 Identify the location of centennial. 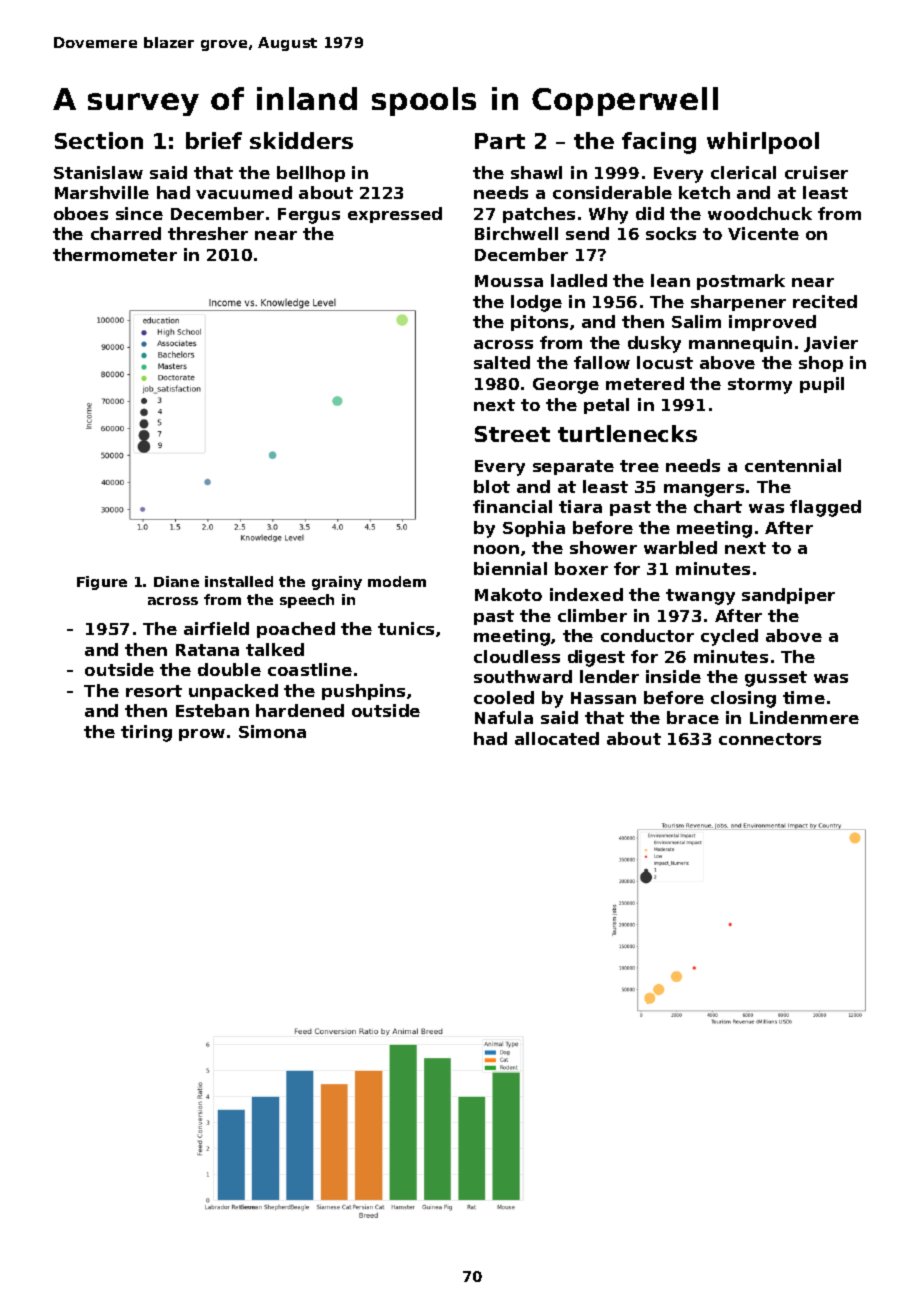
(793, 465).
